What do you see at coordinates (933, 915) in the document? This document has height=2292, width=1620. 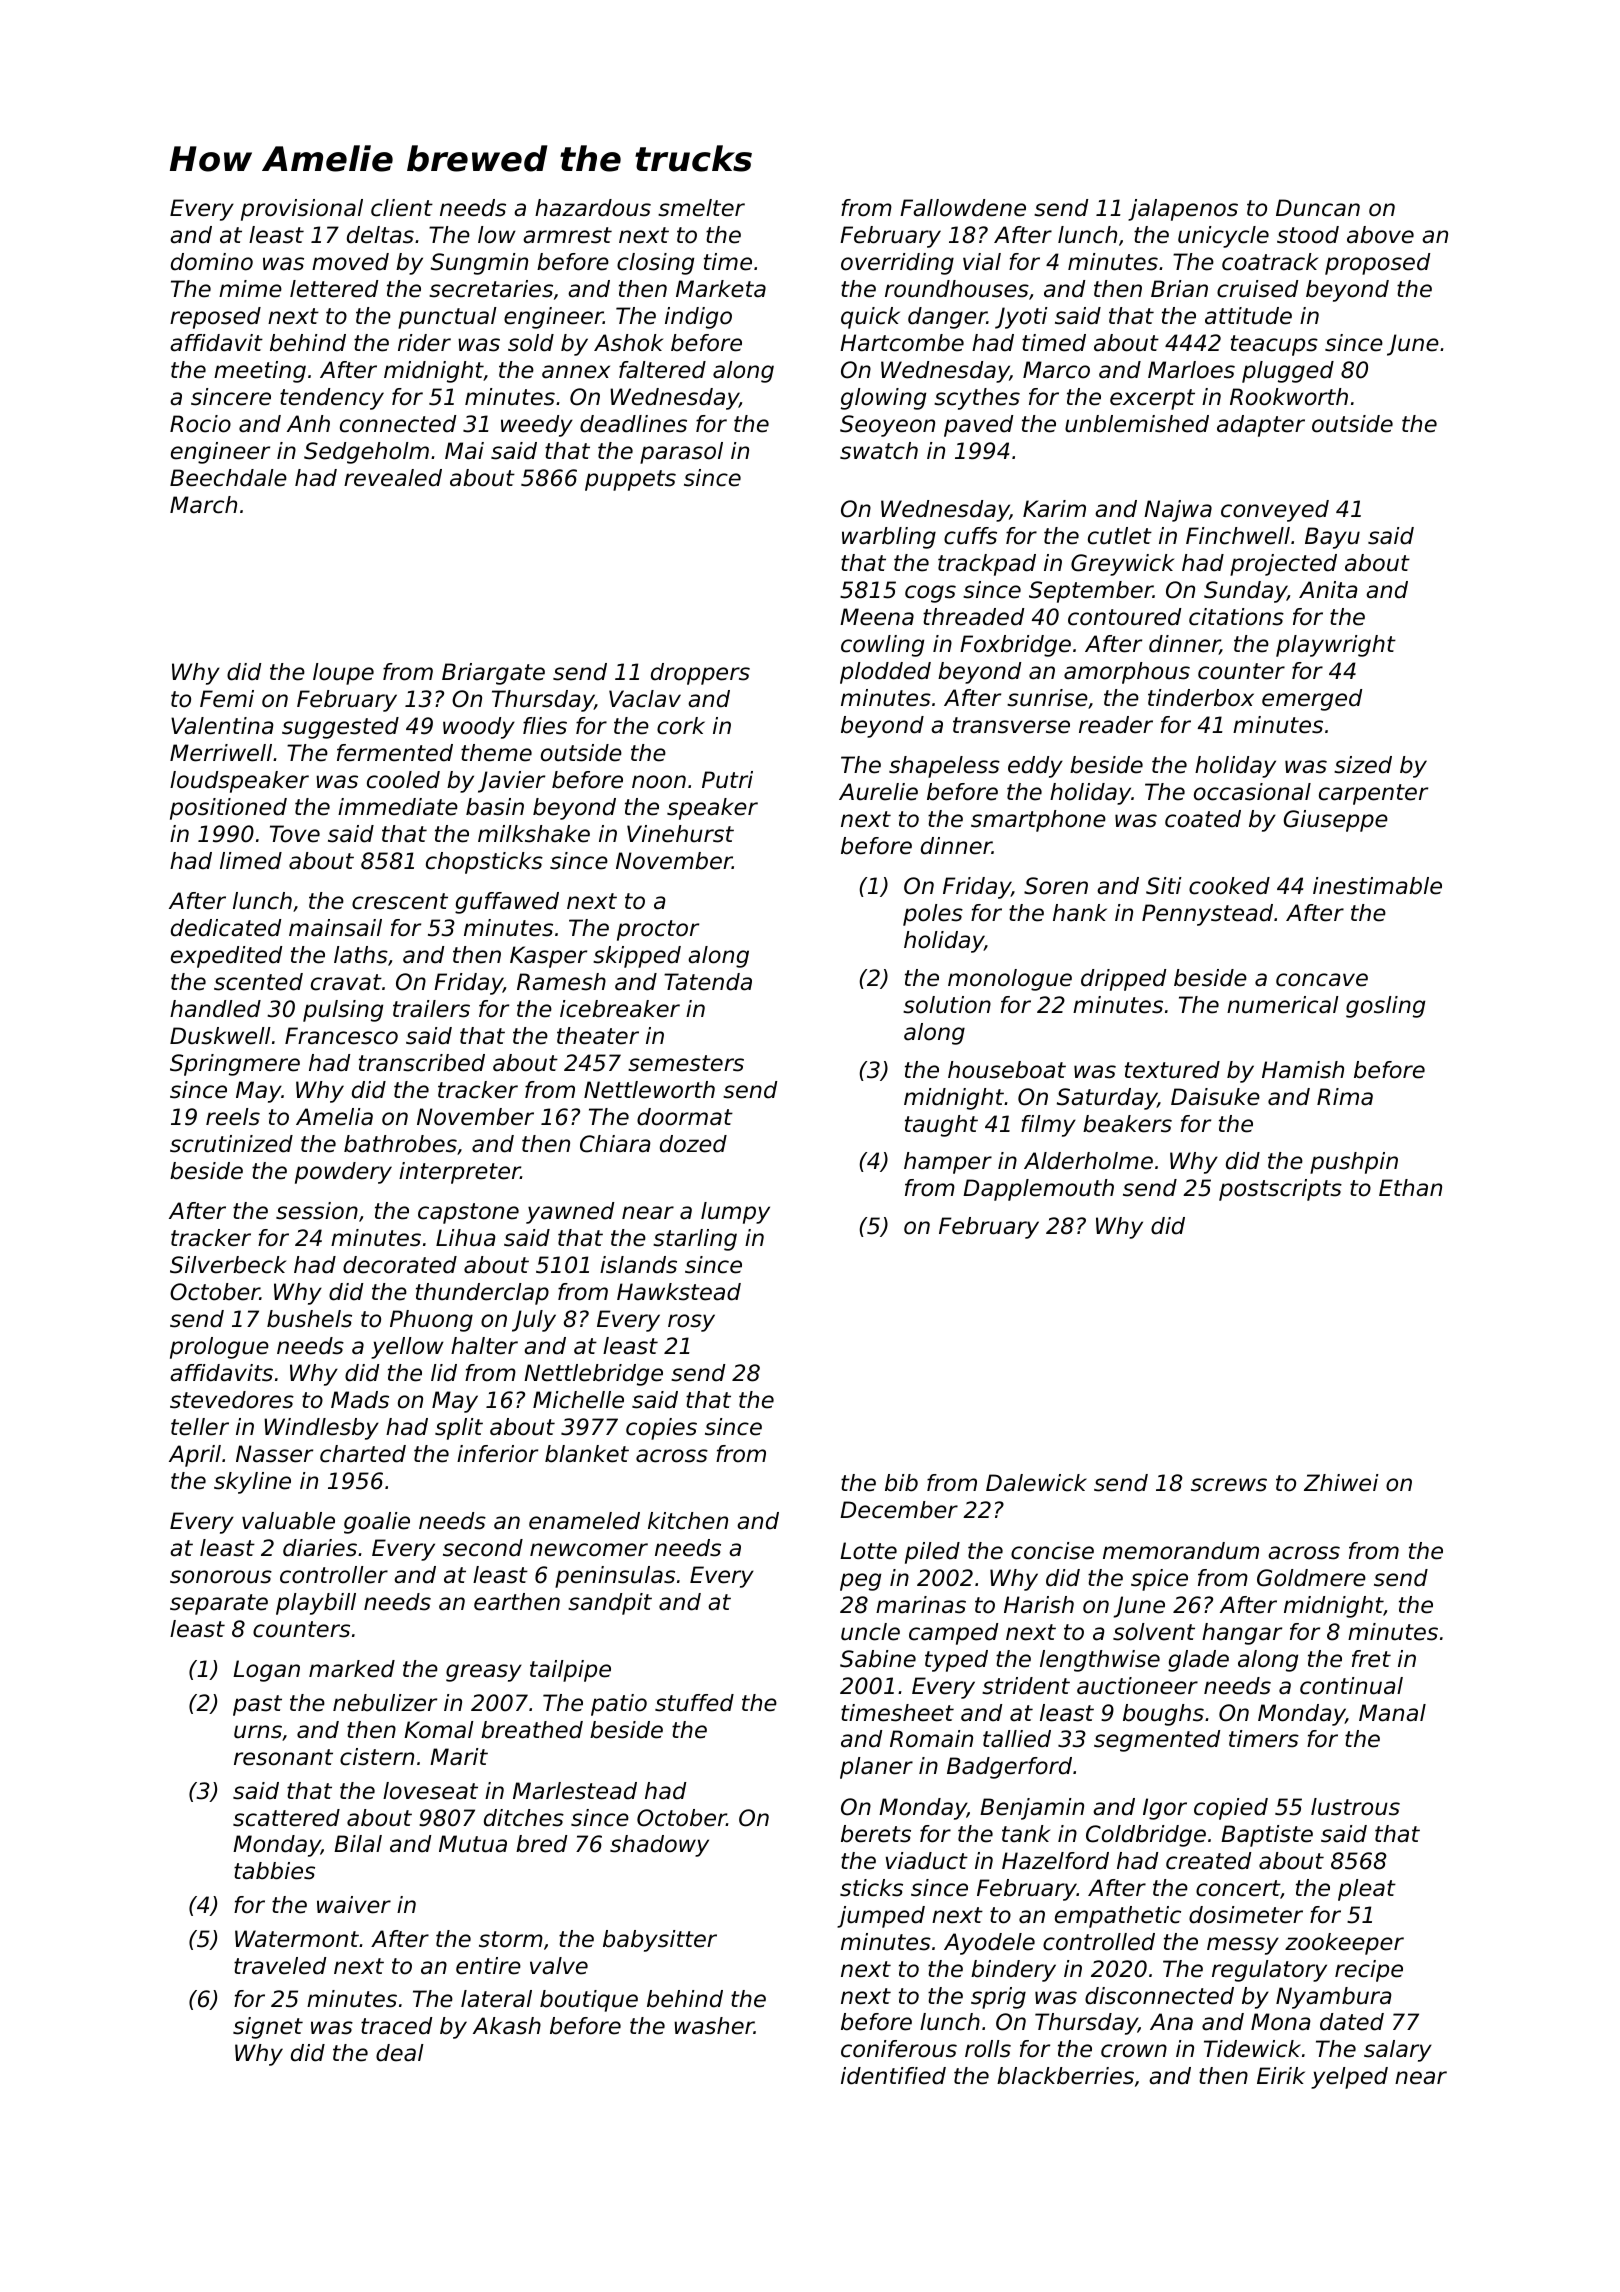 I see `poles` at bounding box center [933, 915].
